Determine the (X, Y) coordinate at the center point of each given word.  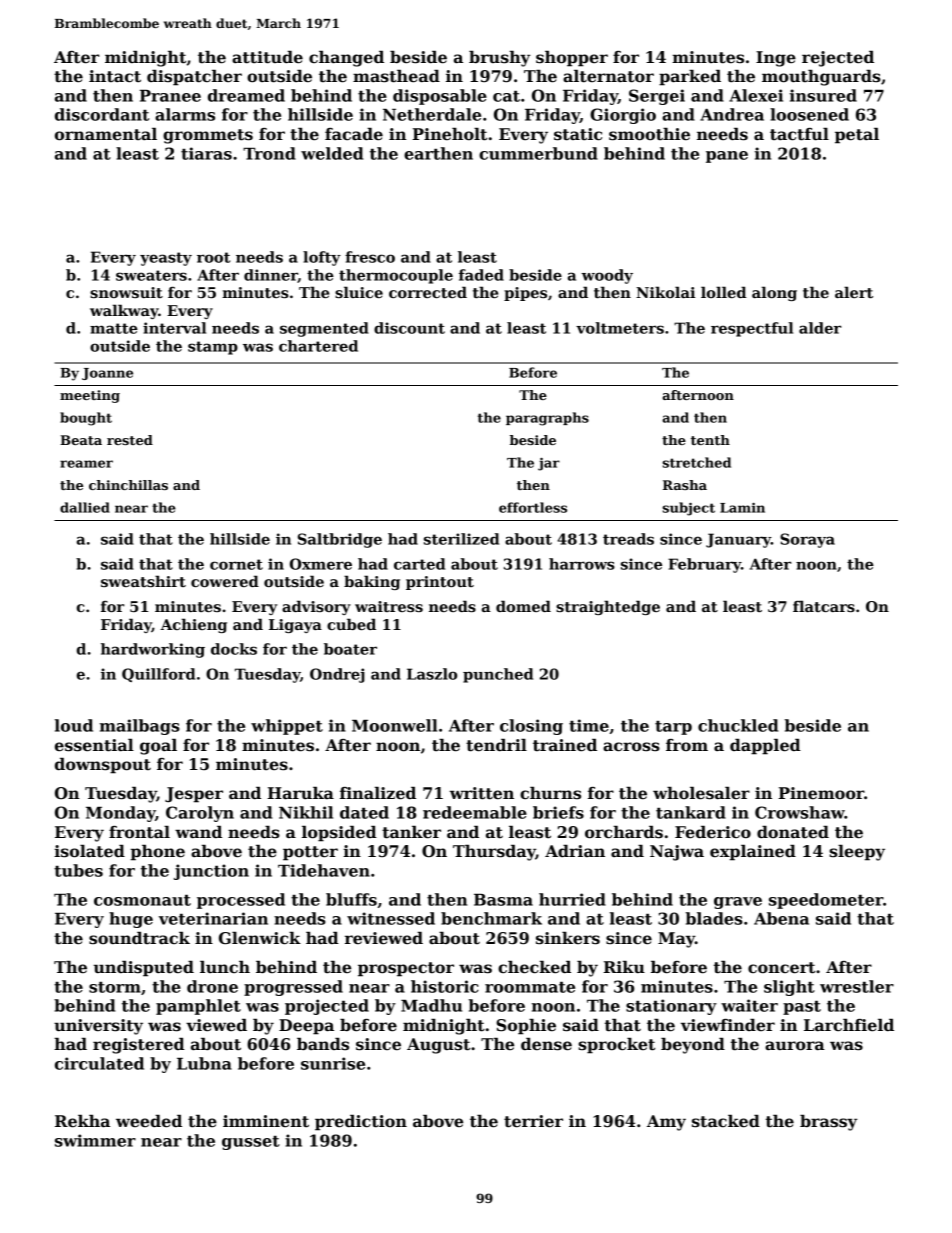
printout (440, 583)
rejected (838, 59)
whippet (287, 727)
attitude (267, 57)
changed (346, 59)
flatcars (824, 606)
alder (820, 328)
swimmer (95, 1140)
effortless (533, 507)
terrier (533, 1121)
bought (86, 419)
